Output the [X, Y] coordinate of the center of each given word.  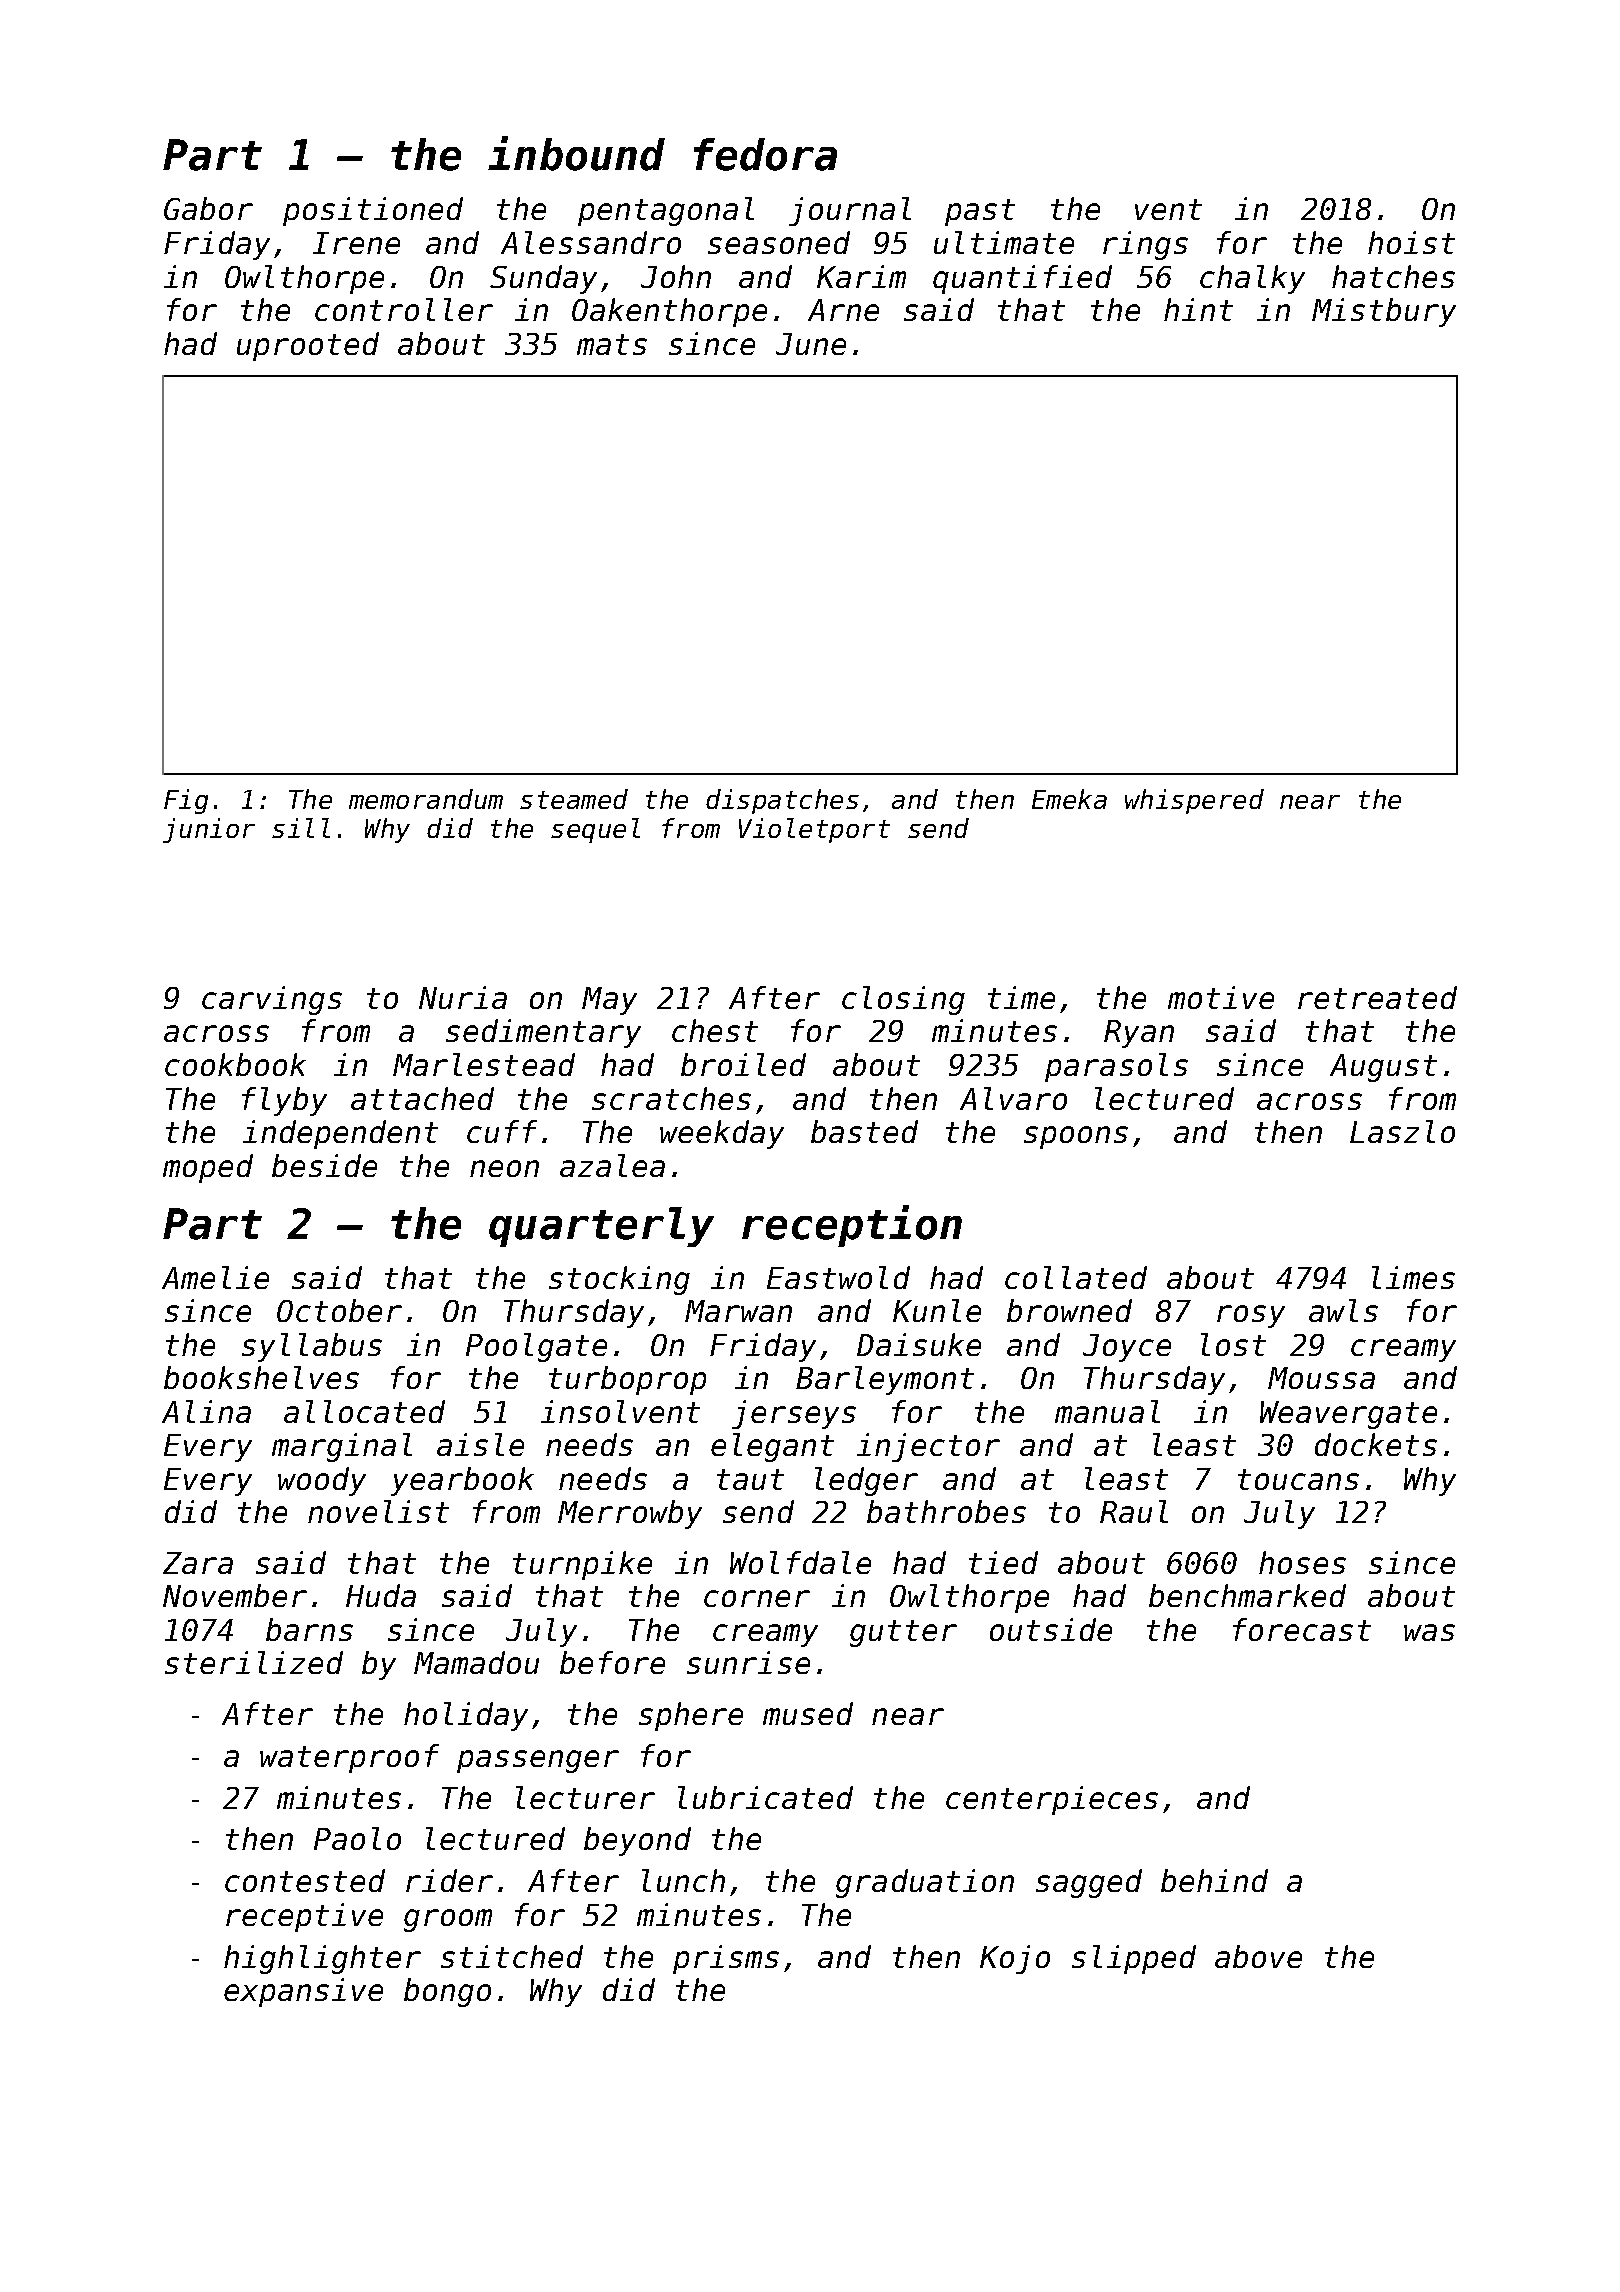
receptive [304, 1917]
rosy [1251, 1316]
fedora [765, 154]
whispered [1194, 801]
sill [301, 828]
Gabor [208, 208]
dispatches [782, 801]
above [1258, 1956]
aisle [480, 1444]
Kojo [1015, 1959]
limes [1413, 1277]
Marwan [738, 1311]
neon [504, 1168]
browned [1069, 1310]
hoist [1411, 242]
